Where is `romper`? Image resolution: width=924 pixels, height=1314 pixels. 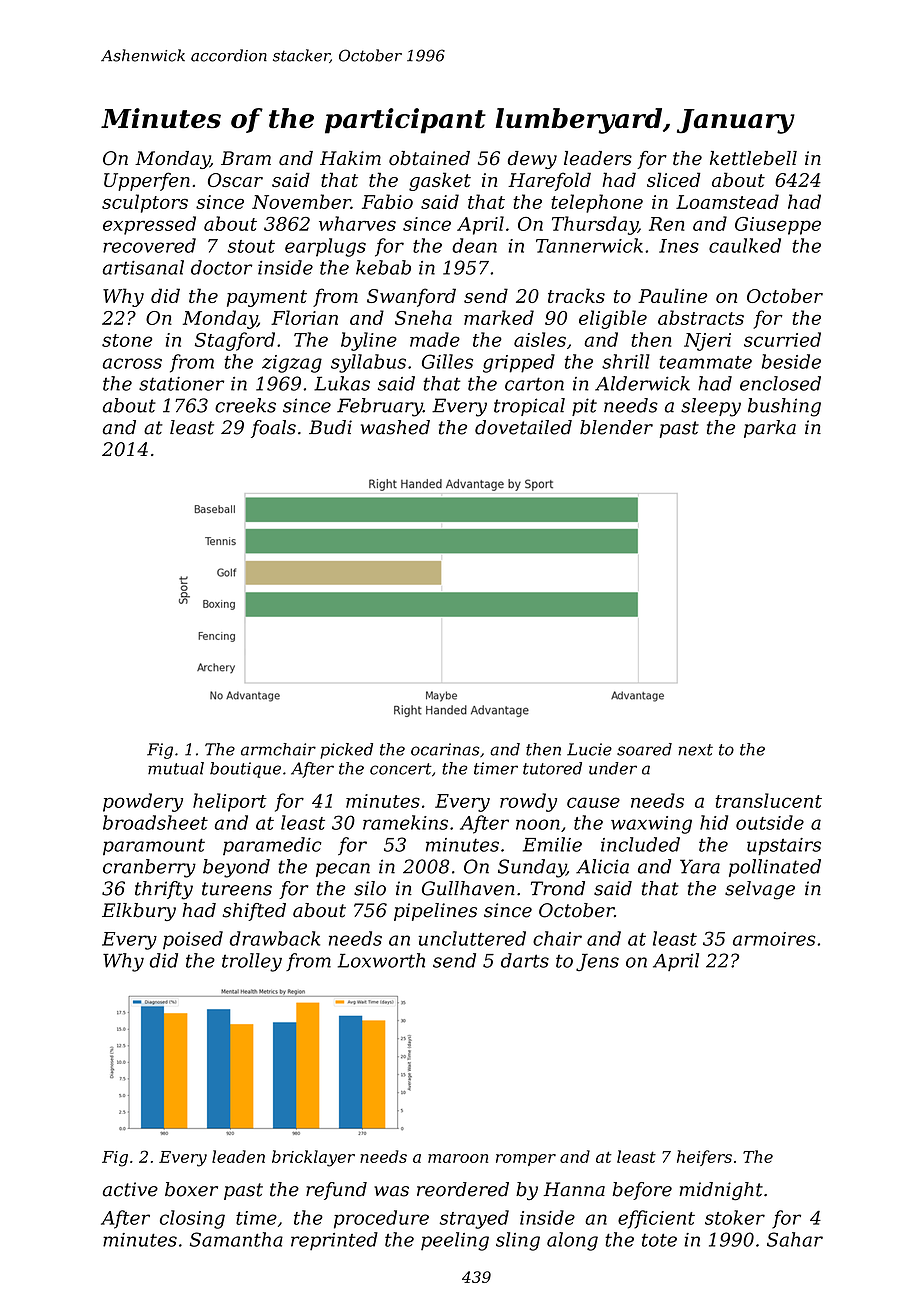 romper is located at coordinates (526, 1160).
